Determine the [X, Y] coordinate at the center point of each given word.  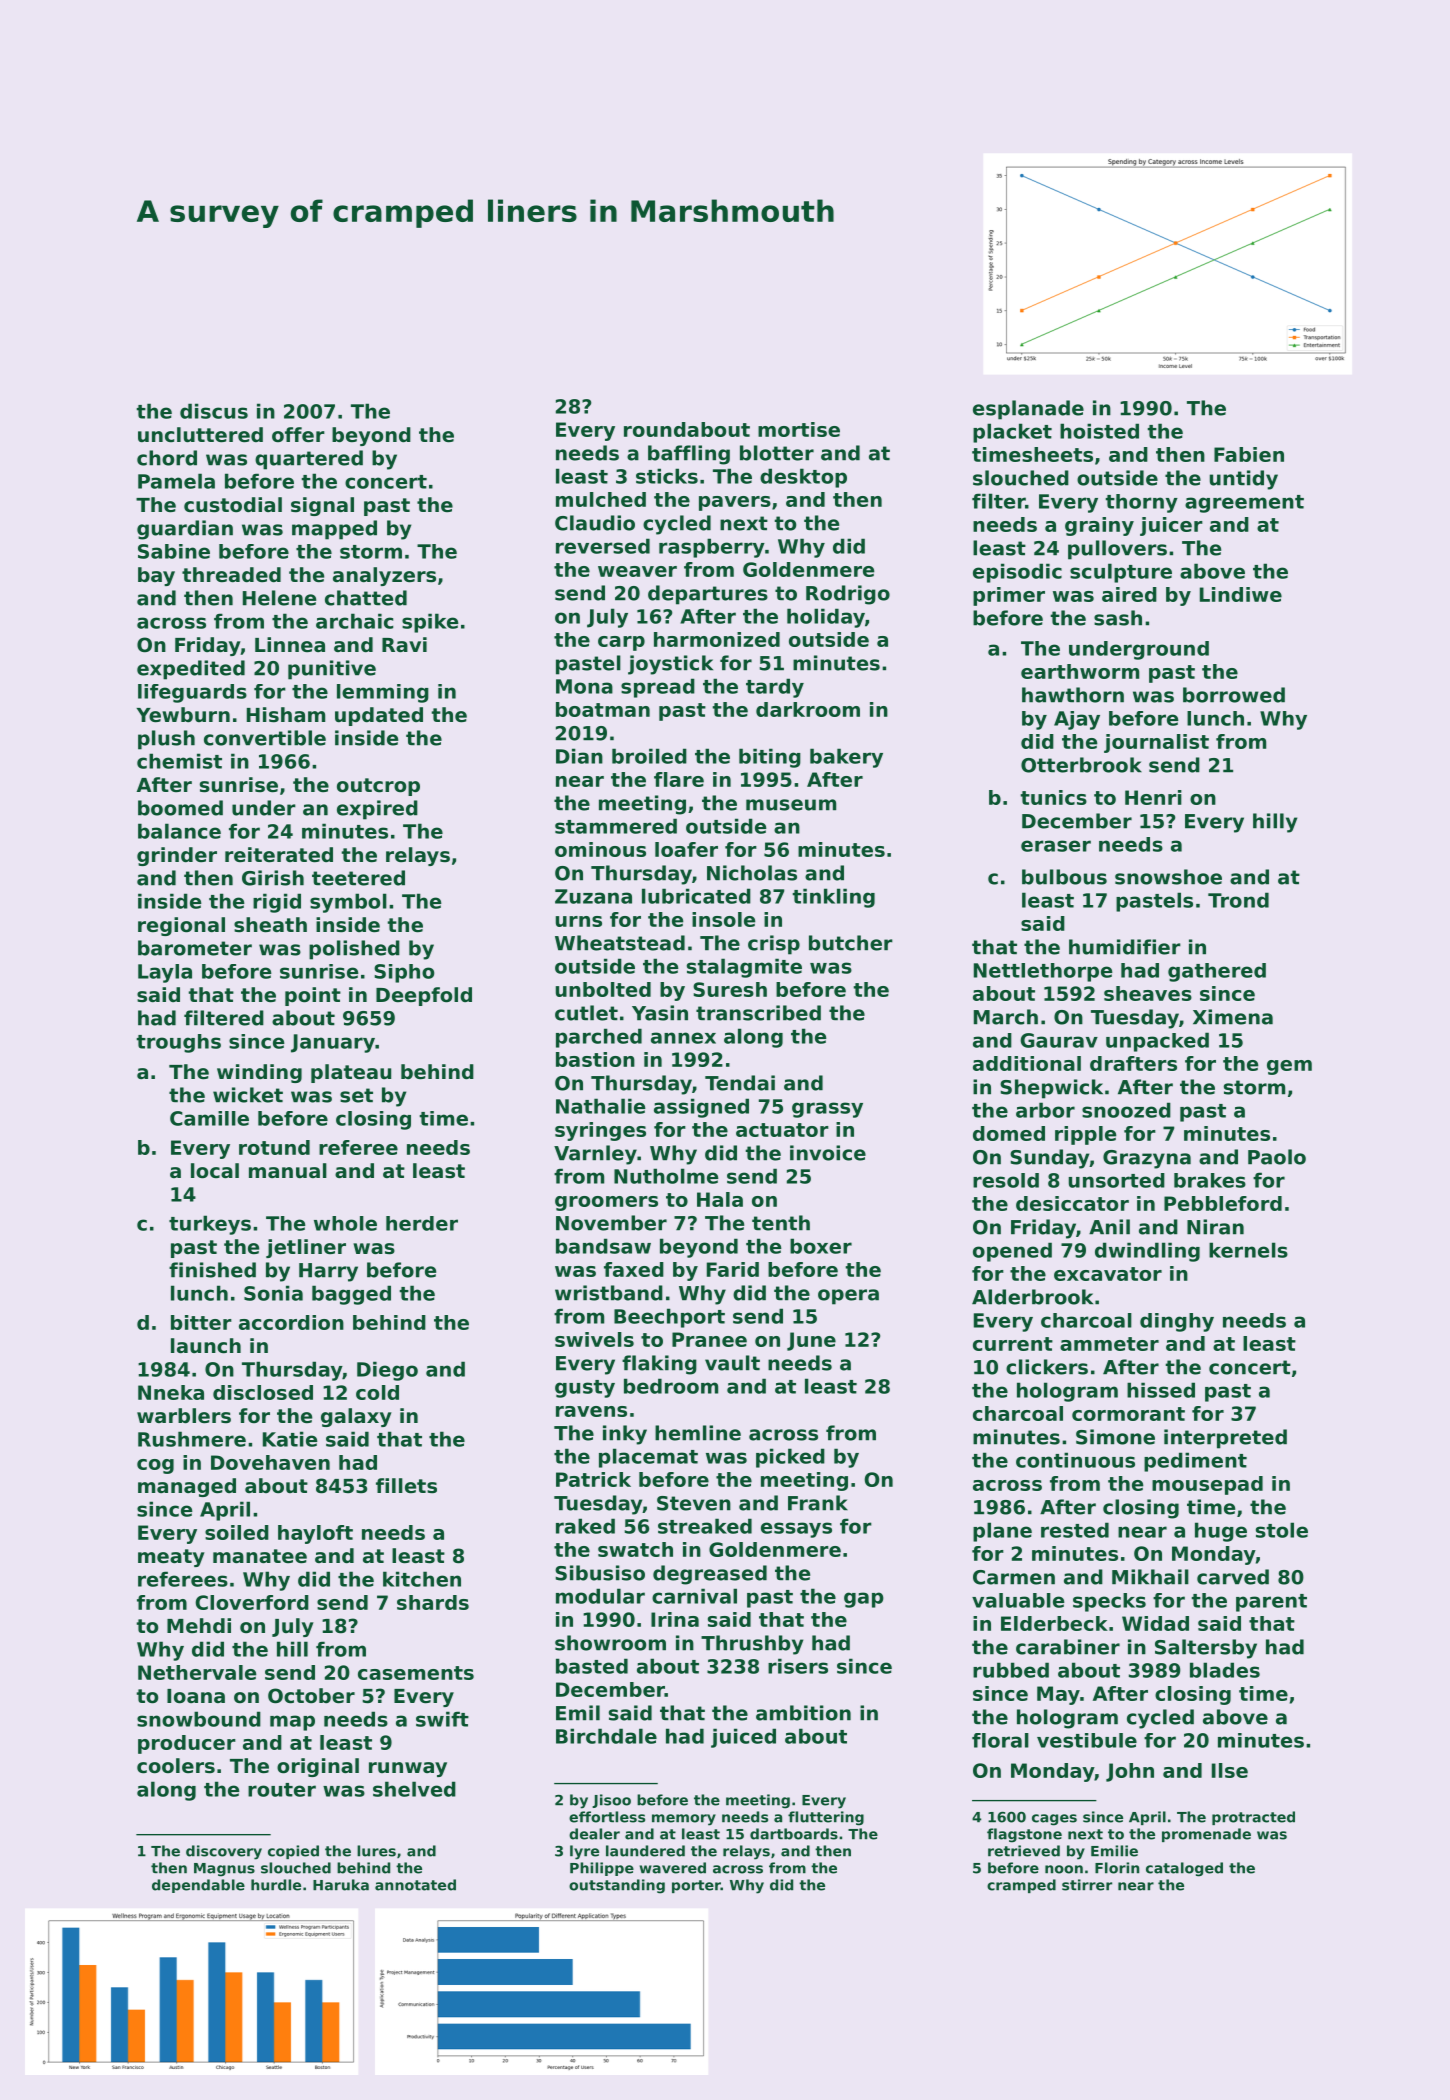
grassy [827, 1110]
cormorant [1128, 1414]
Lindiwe [1241, 594]
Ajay [1077, 720]
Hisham [286, 715]
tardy [775, 688]
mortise [799, 429]
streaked [705, 1526]
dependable [198, 1886]
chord [167, 458]
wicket [248, 1095]
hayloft [315, 1534]
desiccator [1072, 1203]
